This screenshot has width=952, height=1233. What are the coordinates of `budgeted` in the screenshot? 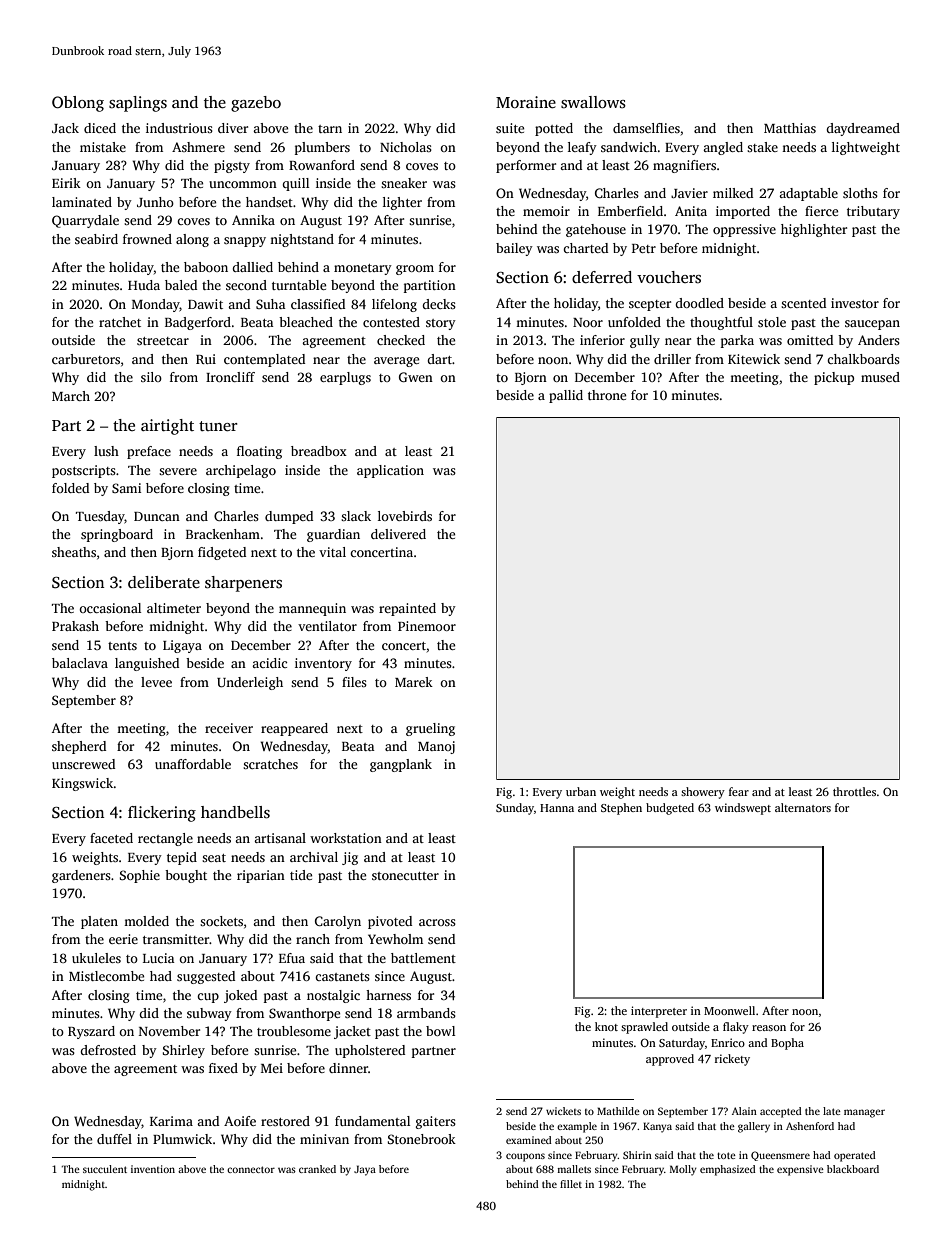 It's located at (670, 809).
